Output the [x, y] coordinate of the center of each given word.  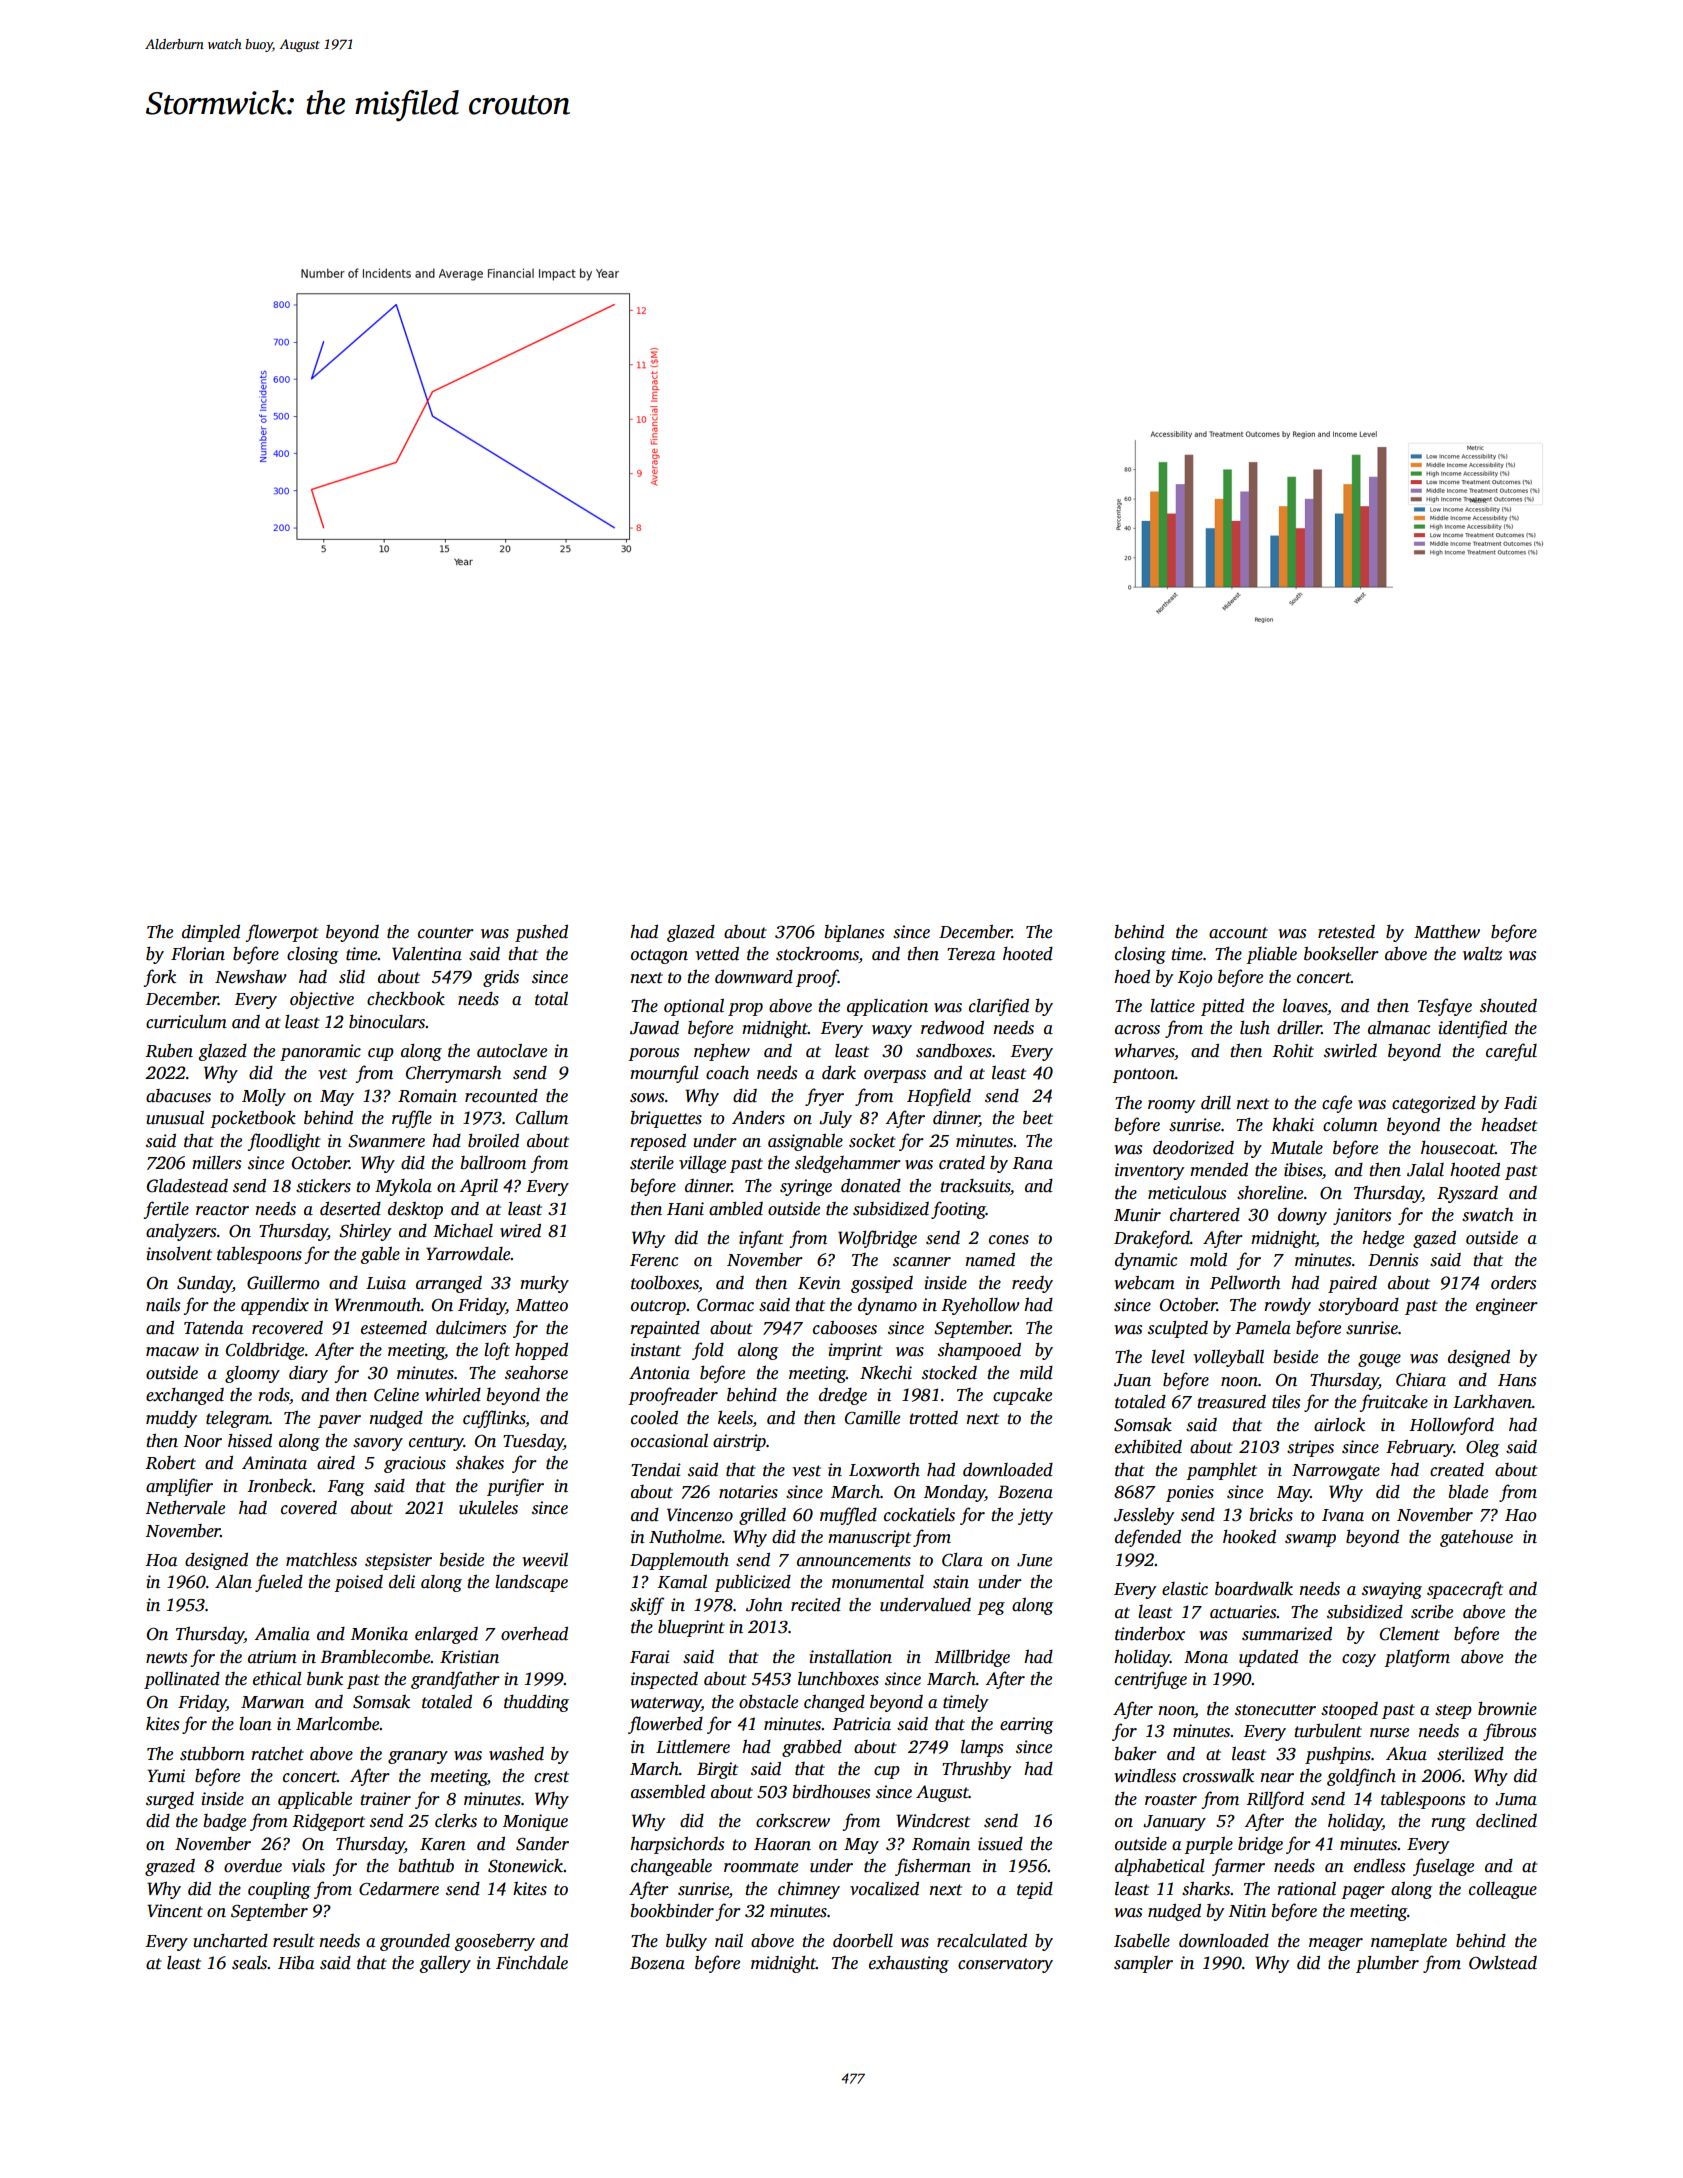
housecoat [1458, 1148]
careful [1511, 1052]
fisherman [933, 1867]
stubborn [212, 1754]
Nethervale [185, 1508]
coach [727, 1073]
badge [225, 1822]
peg [991, 1608]
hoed [1132, 977]
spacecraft [1465, 1590]
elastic [1185, 1589]
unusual [175, 1118]
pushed [541, 933]
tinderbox [1150, 1634]
